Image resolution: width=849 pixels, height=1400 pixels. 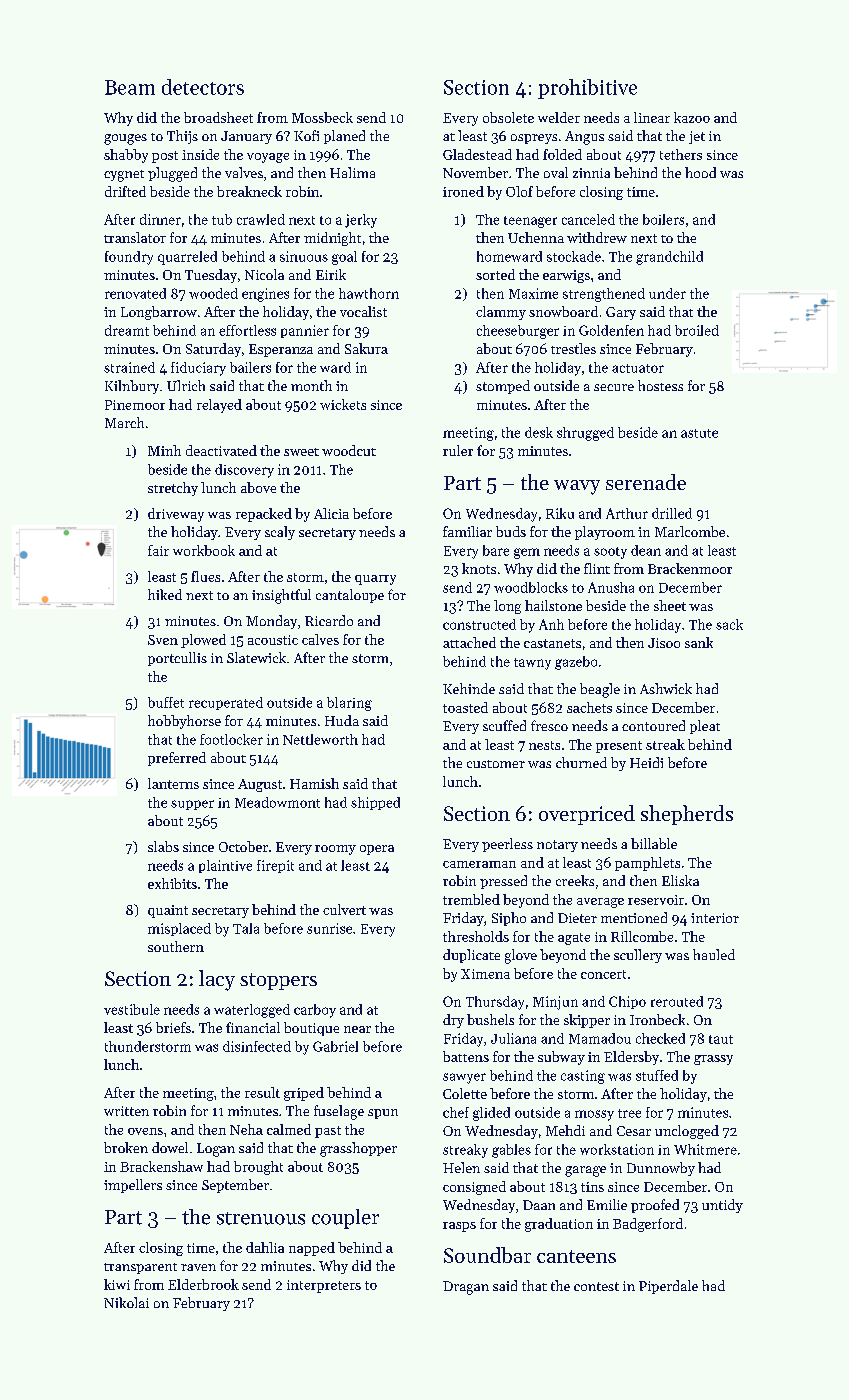 I want to click on glided, so click(x=491, y=1114).
